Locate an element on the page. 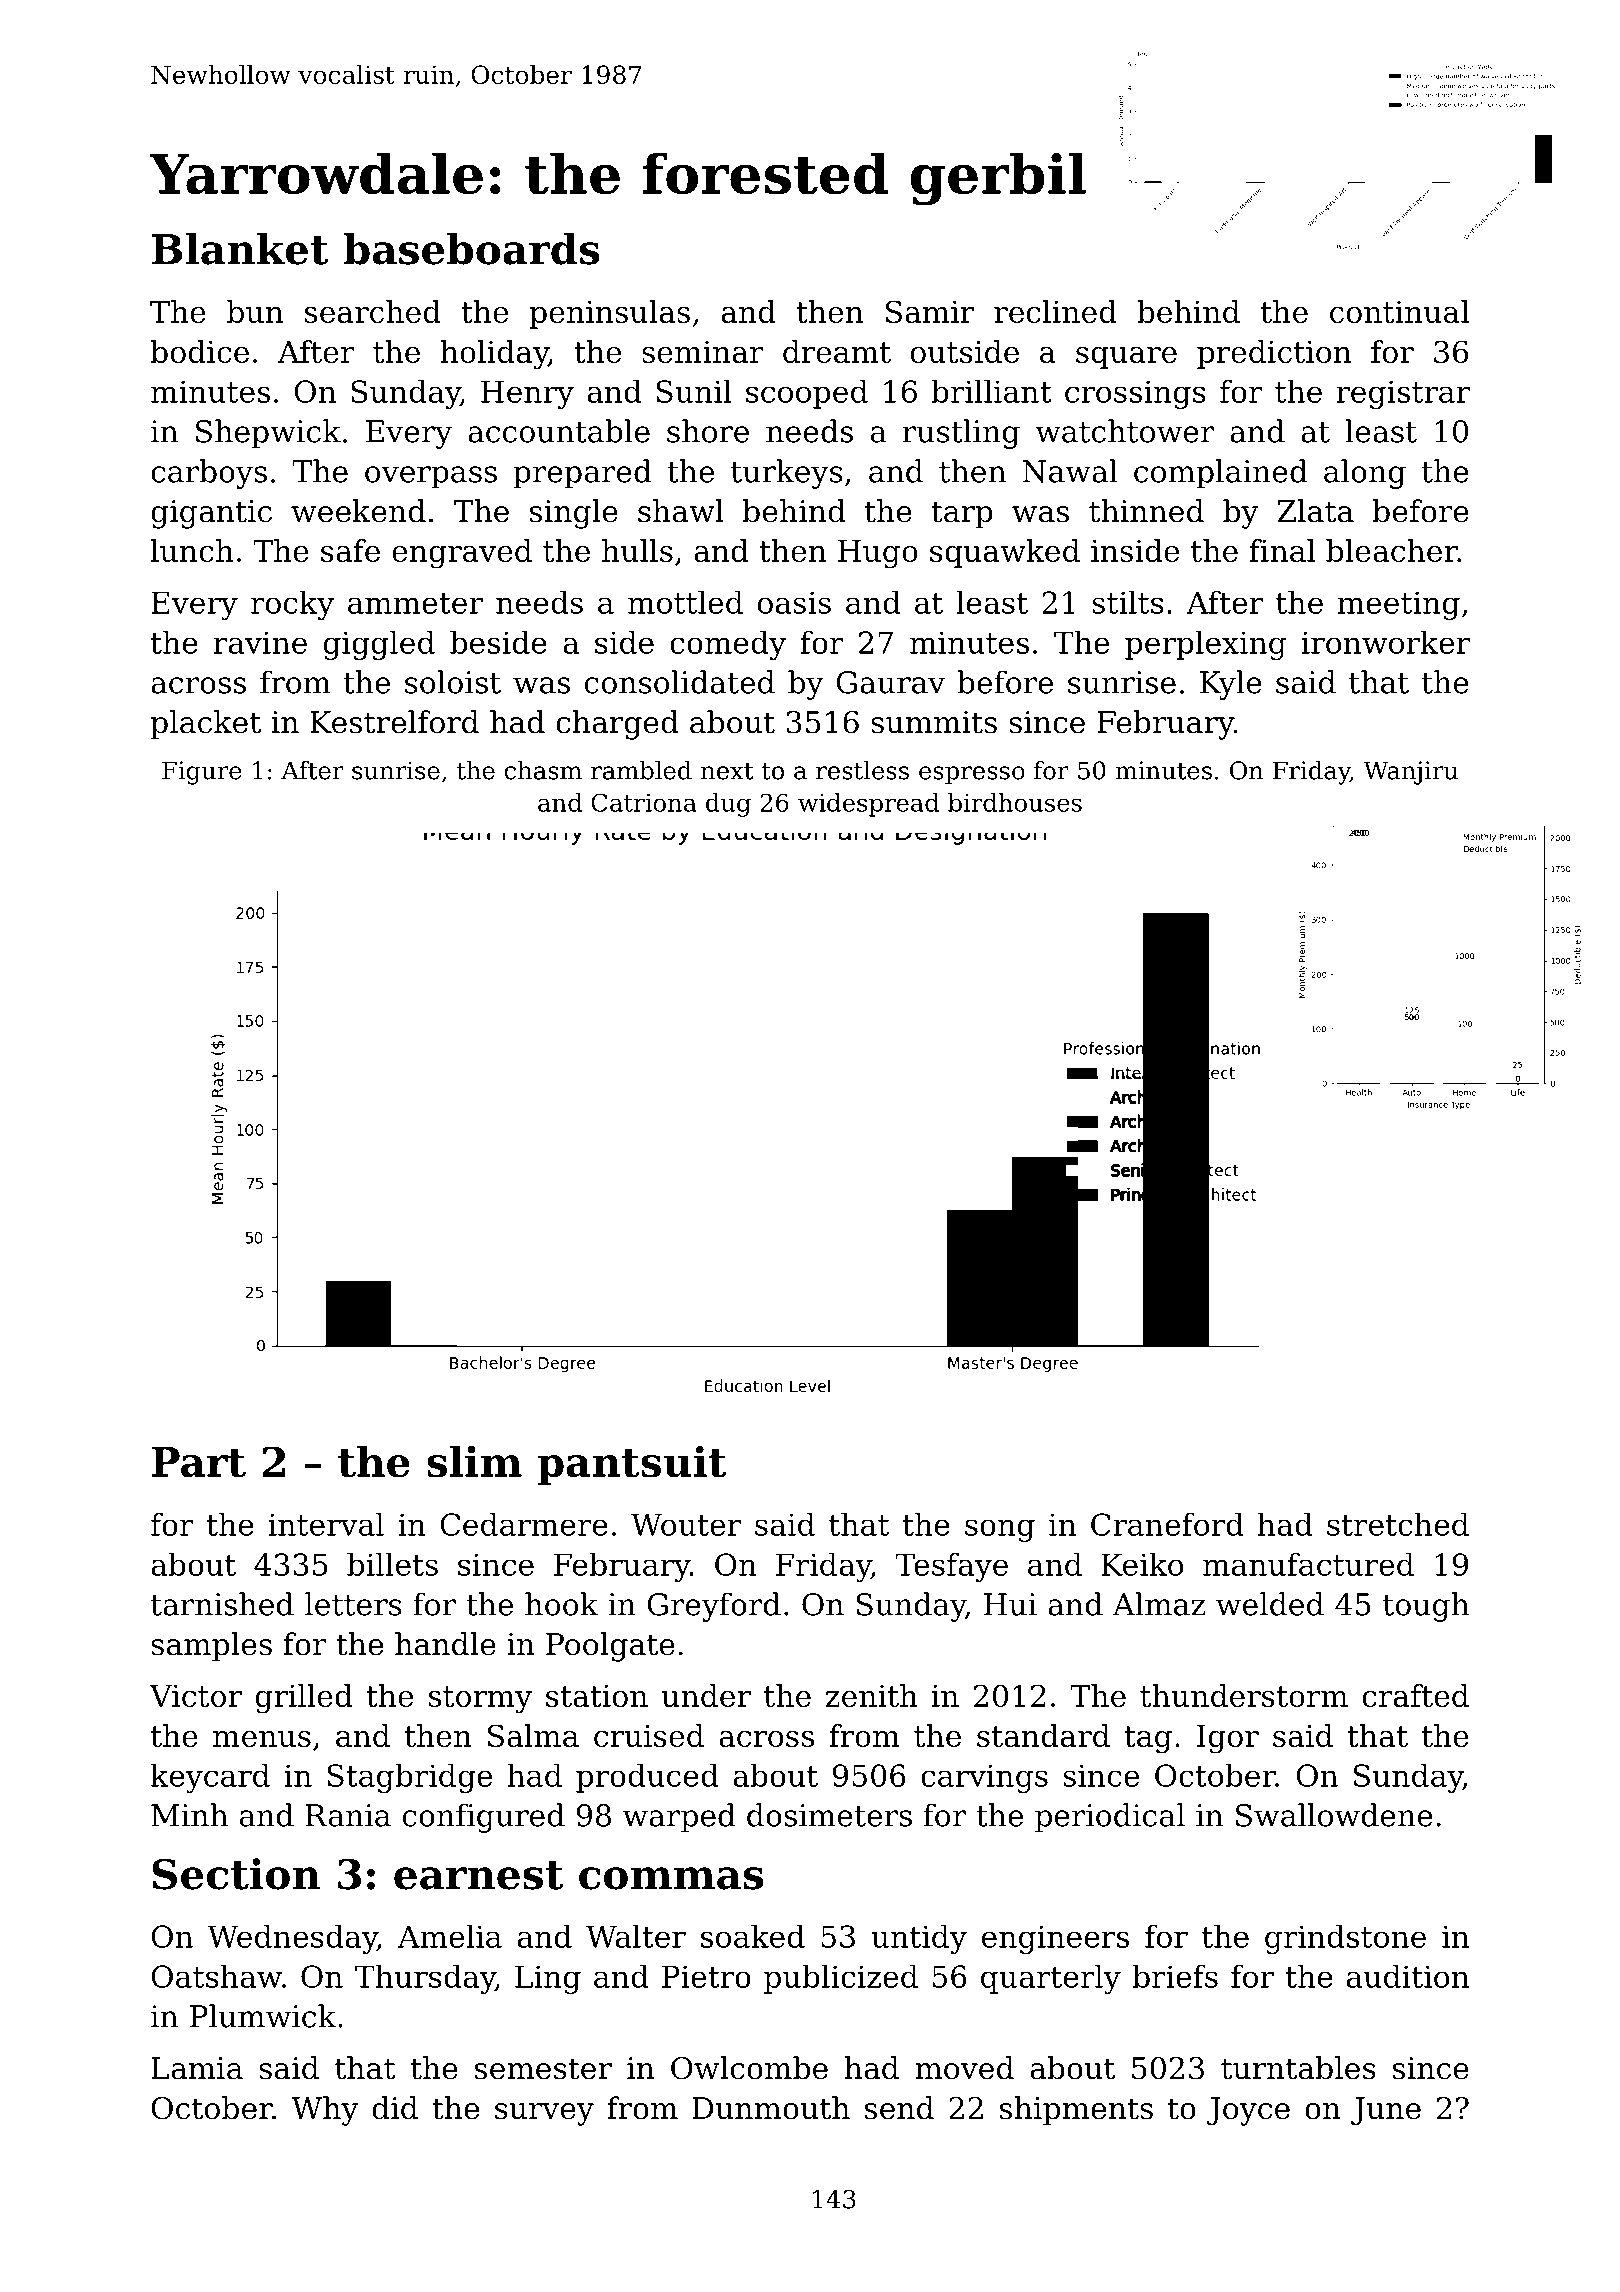 Image resolution: width=1620 pixels, height=2292 pixels. turkeys is located at coordinates (787, 474).
